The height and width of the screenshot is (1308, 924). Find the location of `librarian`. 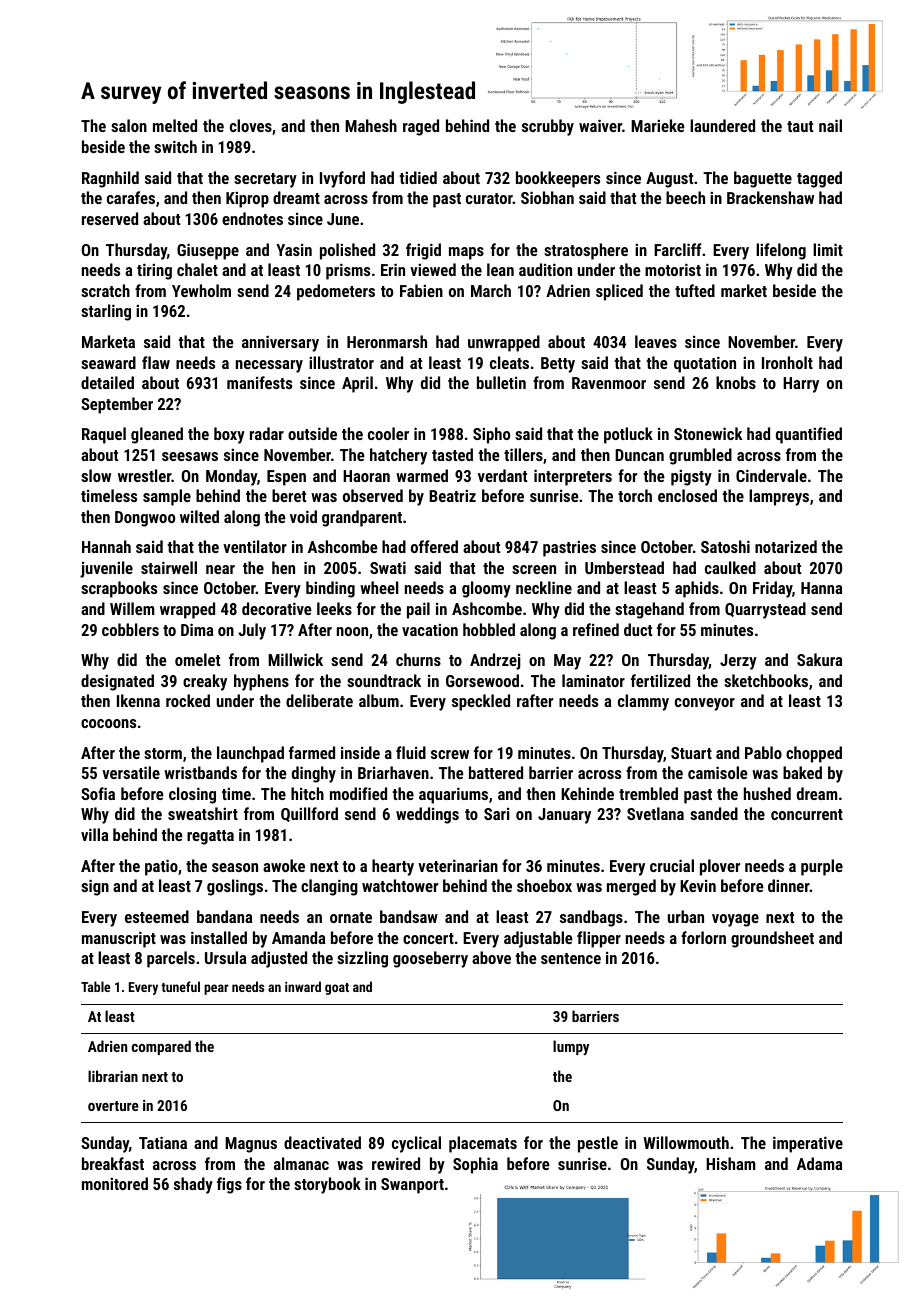

librarian is located at coordinates (113, 1076).
